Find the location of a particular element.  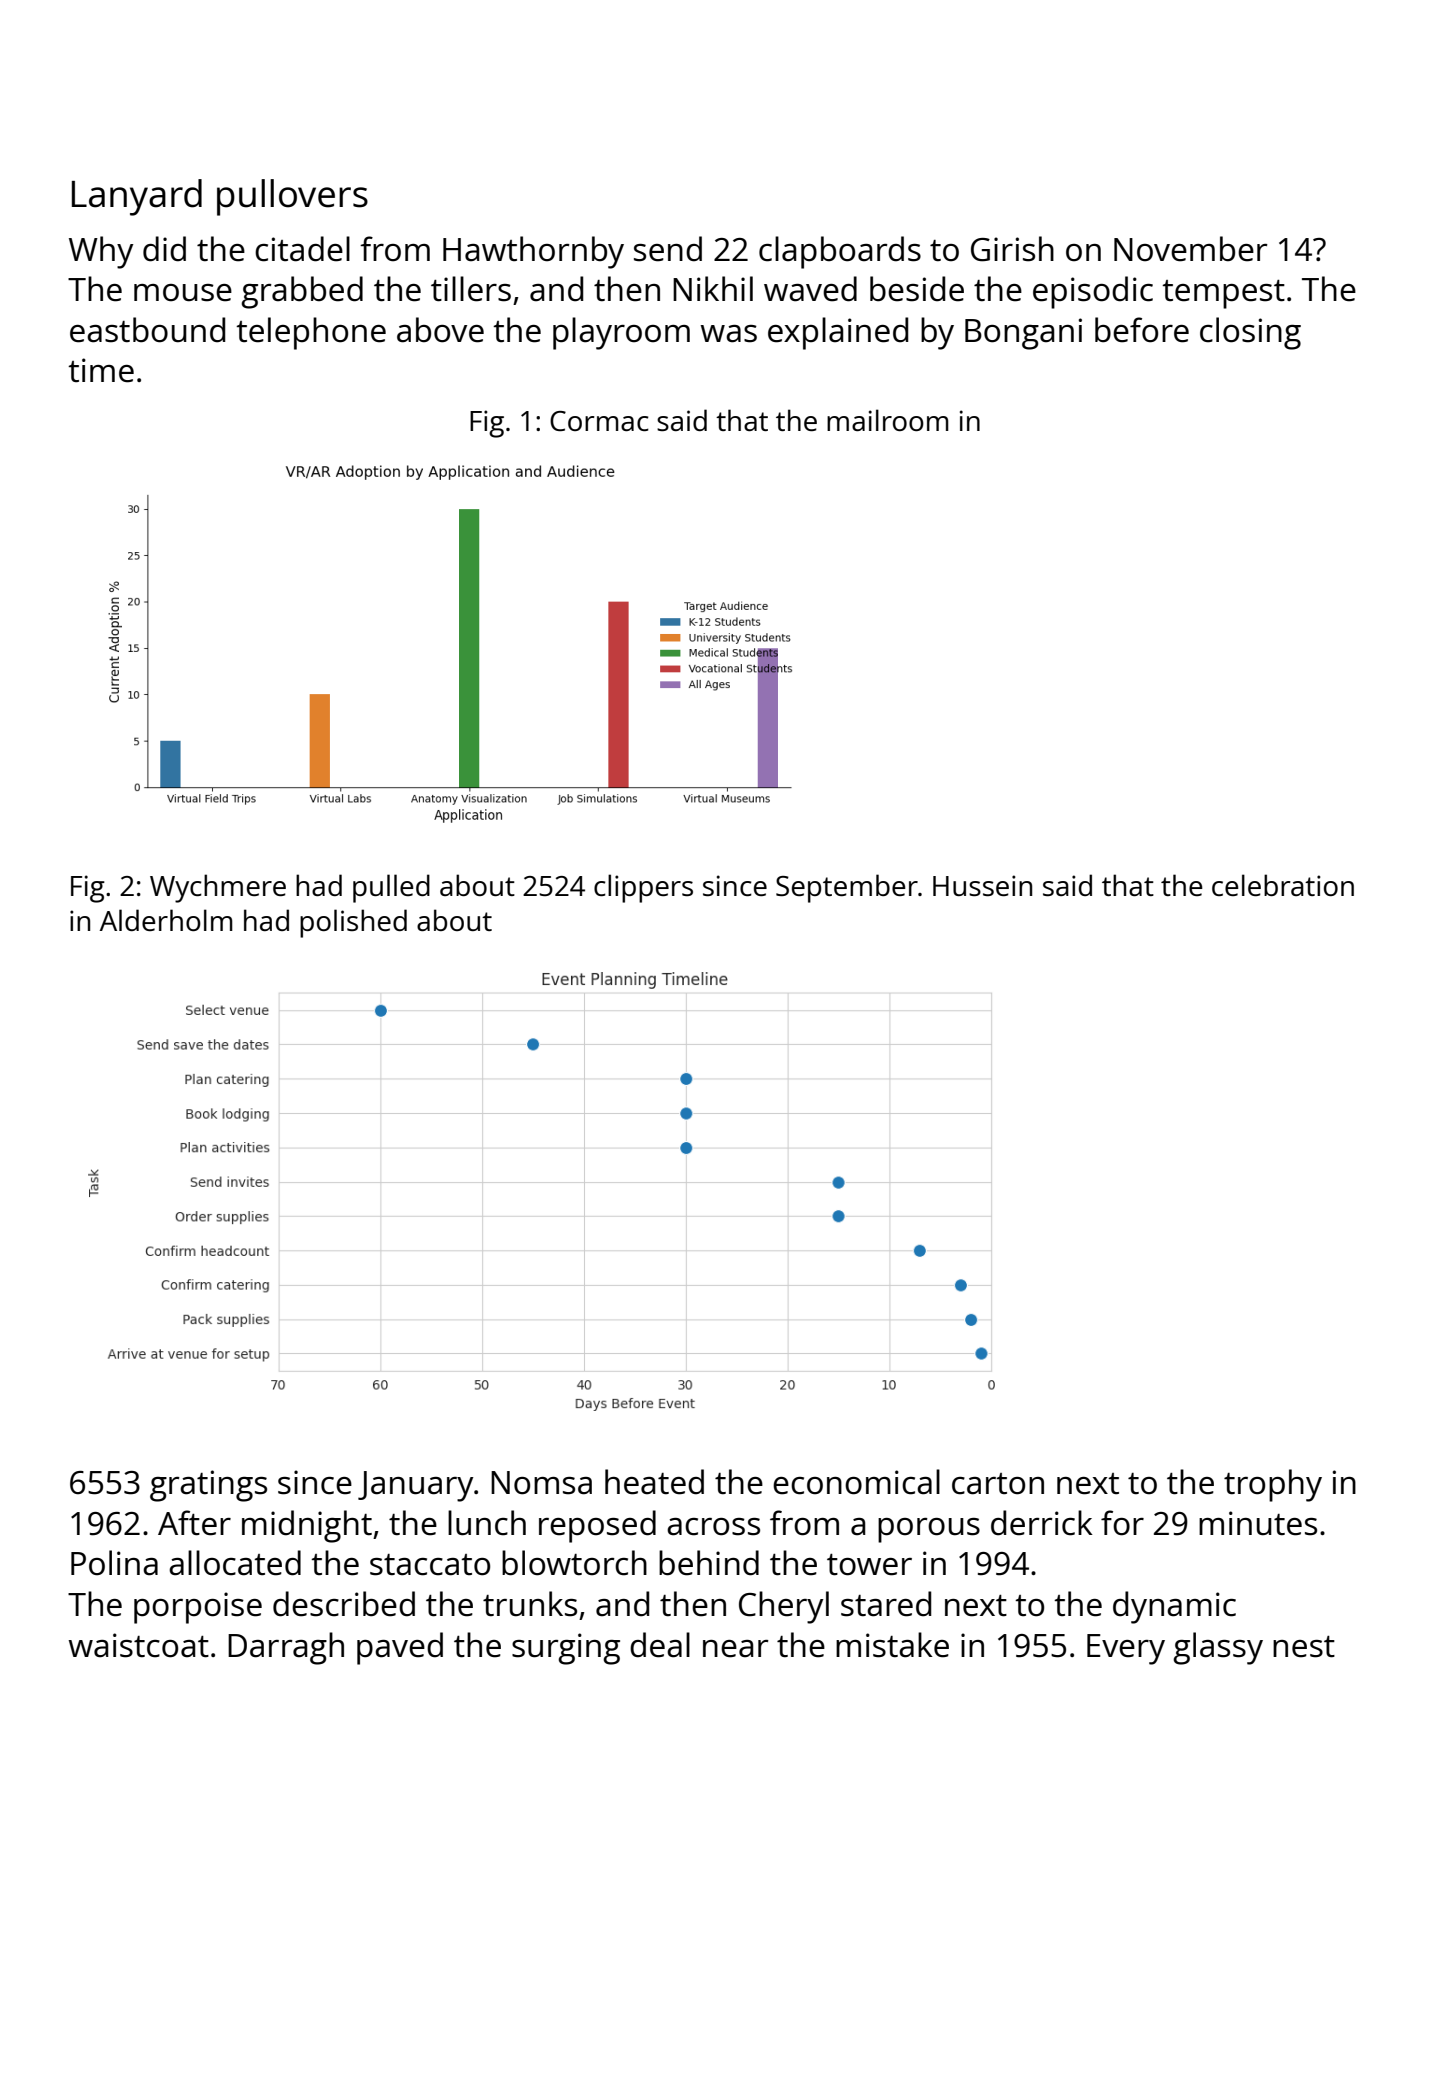

trophy is located at coordinates (1273, 1485).
